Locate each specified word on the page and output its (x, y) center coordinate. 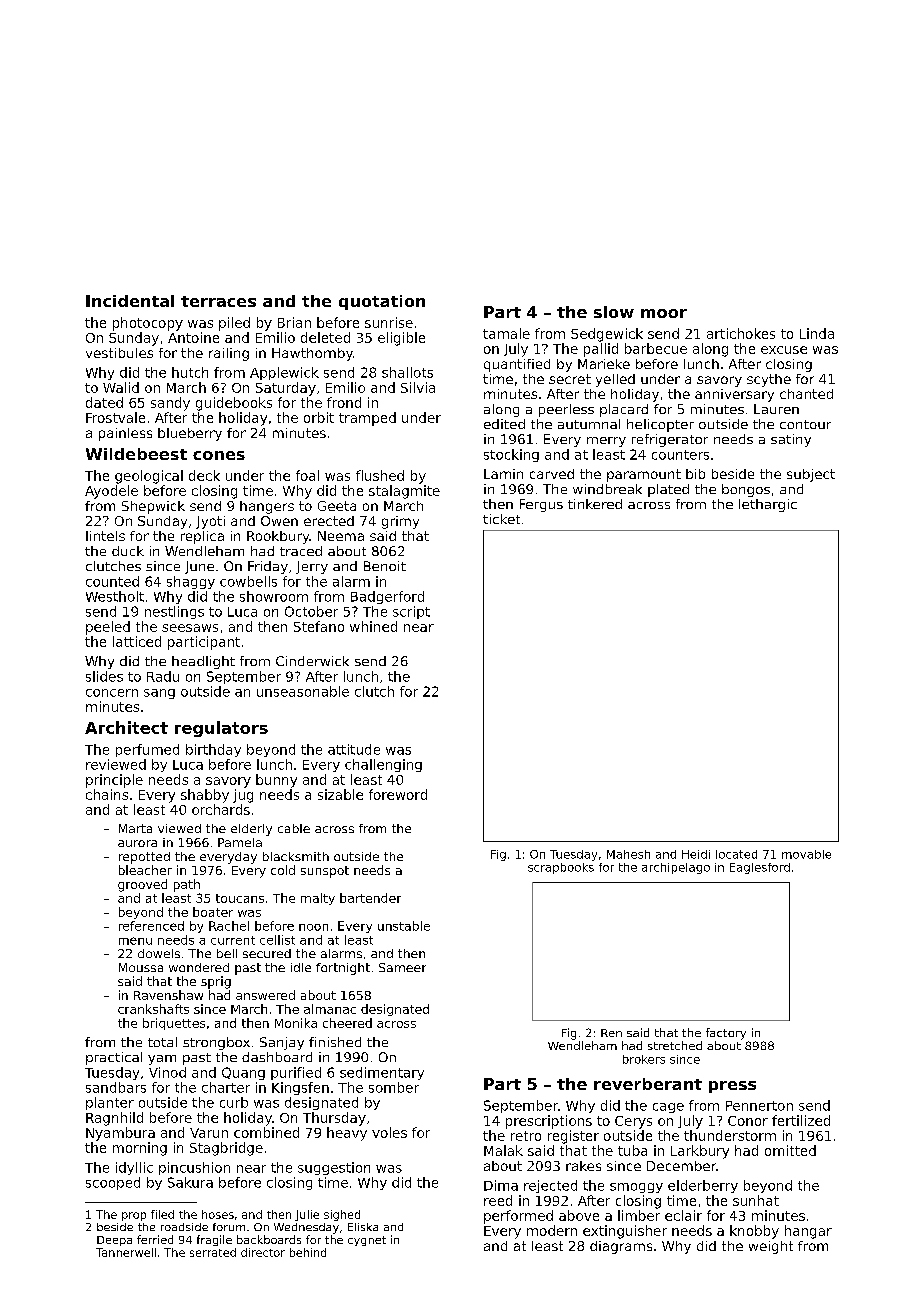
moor (664, 313)
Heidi (696, 854)
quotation (382, 302)
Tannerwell (126, 1252)
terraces (218, 301)
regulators (221, 729)
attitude (354, 749)
